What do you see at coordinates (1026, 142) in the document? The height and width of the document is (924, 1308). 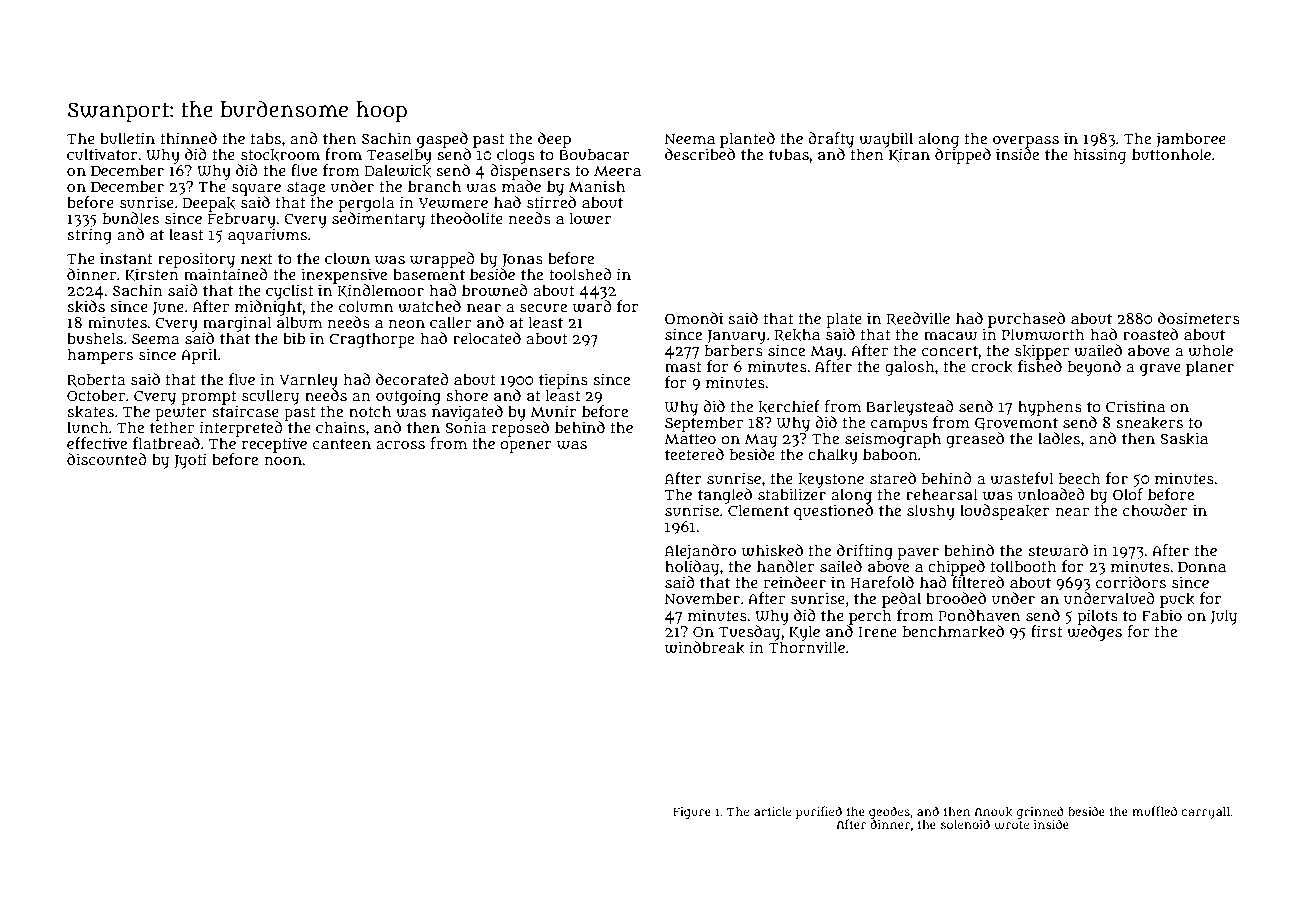 I see `overpass` at bounding box center [1026, 142].
